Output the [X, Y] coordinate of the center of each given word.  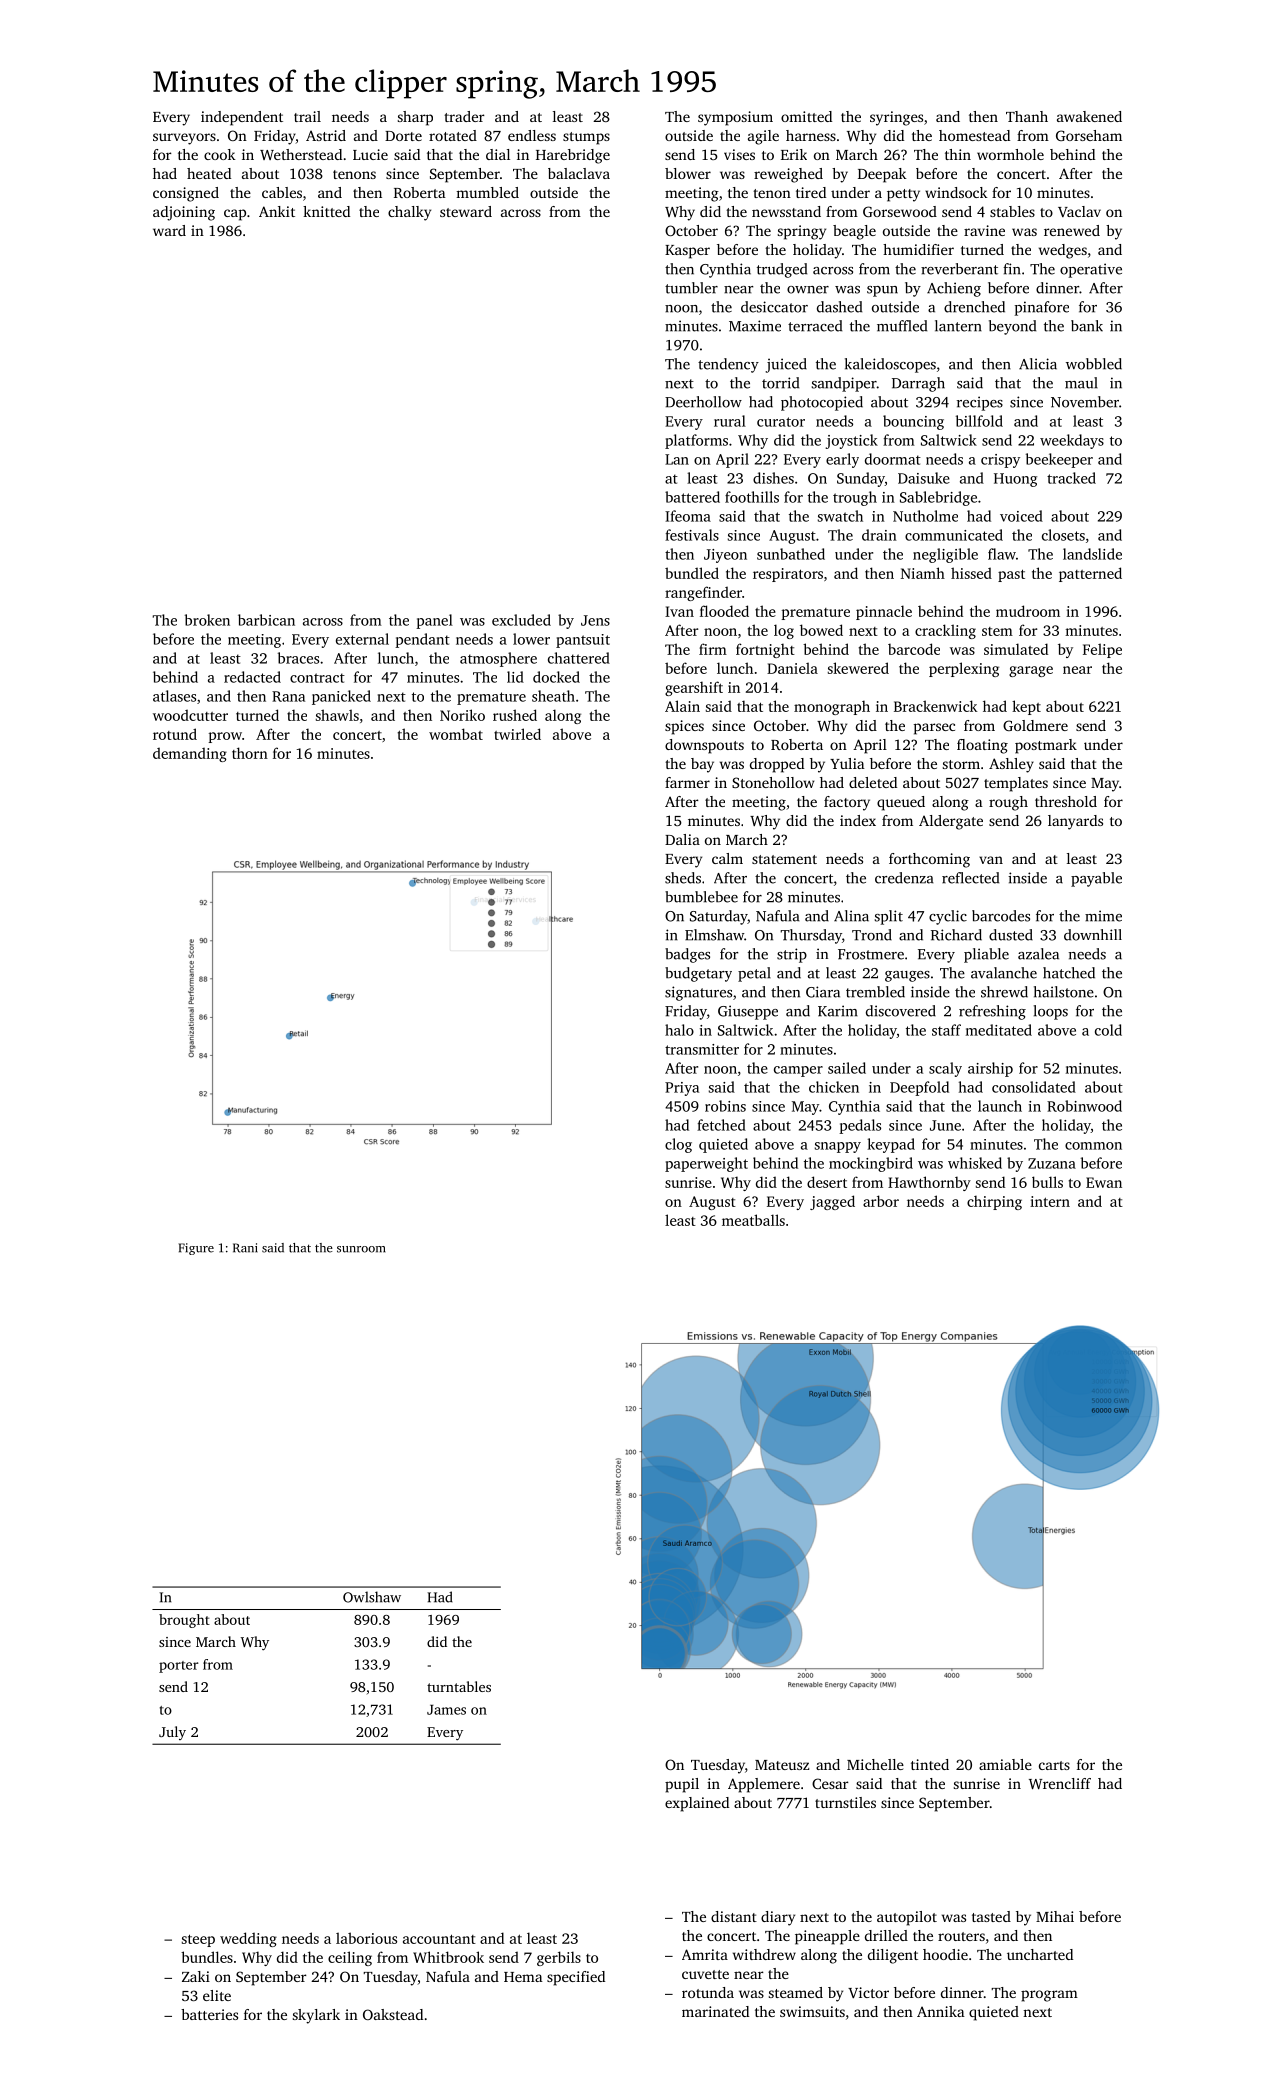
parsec [934, 729]
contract [317, 678]
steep [198, 1940]
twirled [517, 734]
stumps [586, 138]
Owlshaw [372, 1597]
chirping [994, 1202]
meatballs [753, 1220]
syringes [896, 118]
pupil [682, 1785]
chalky [409, 213]
